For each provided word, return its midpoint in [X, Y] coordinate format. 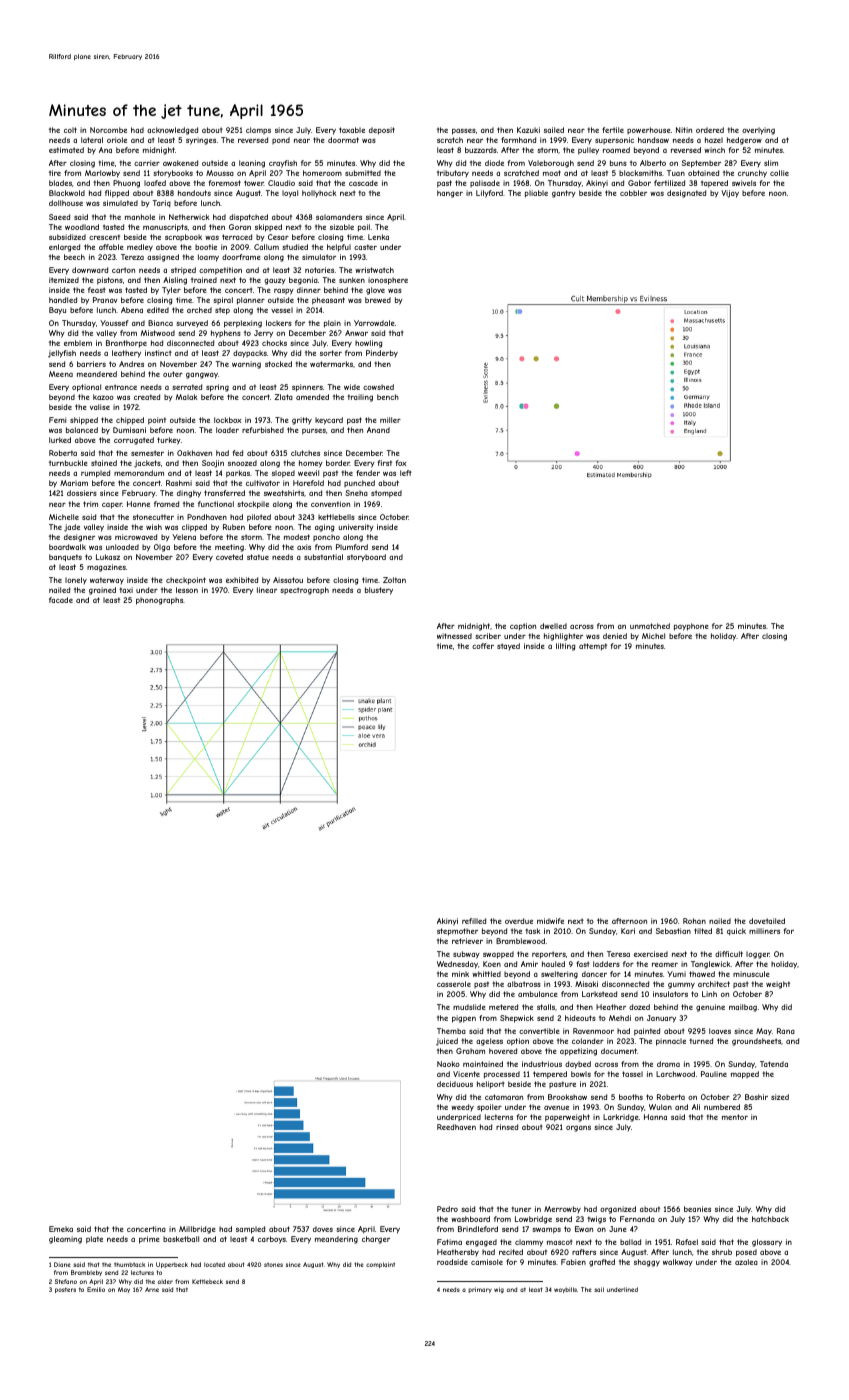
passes [464, 132]
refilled [474, 921]
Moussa [220, 173]
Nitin [684, 130]
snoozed [242, 463]
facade [61, 600]
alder [165, 1281]
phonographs [159, 601]
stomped [386, 494]
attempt [593, 647]
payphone [691, 627]
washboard [470, 1219]
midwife [550, 921]
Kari [628, 931]
